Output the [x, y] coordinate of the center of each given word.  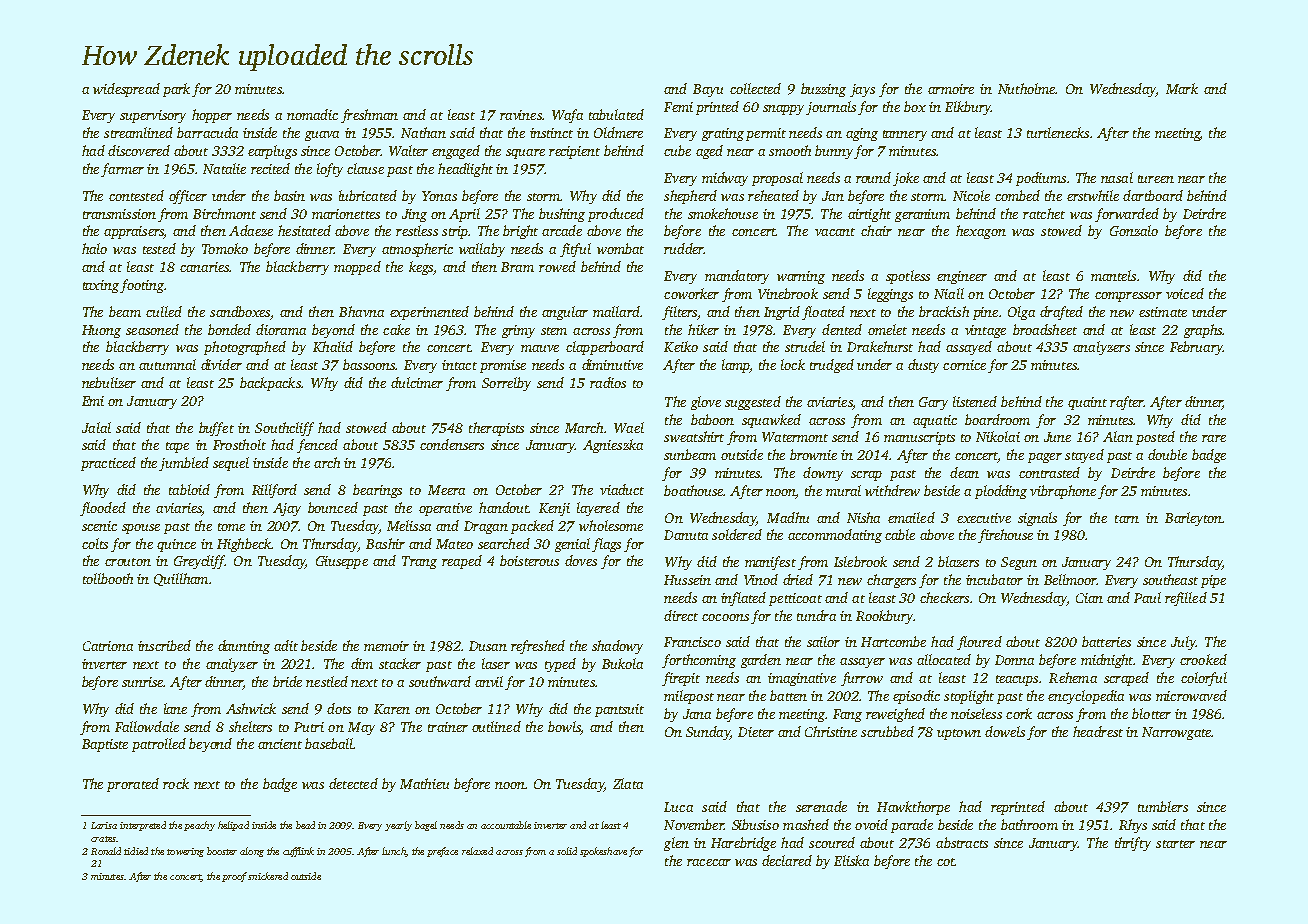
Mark [1182, 88]
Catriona [108, 646]
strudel [805, 346]
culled [164, 311]
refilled [1186, 599]
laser [496, 663]
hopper [212, 116]
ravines [521, 115]
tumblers [1163, 806]
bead [305, 825]
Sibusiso [755, 824]
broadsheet [1045, 329]
